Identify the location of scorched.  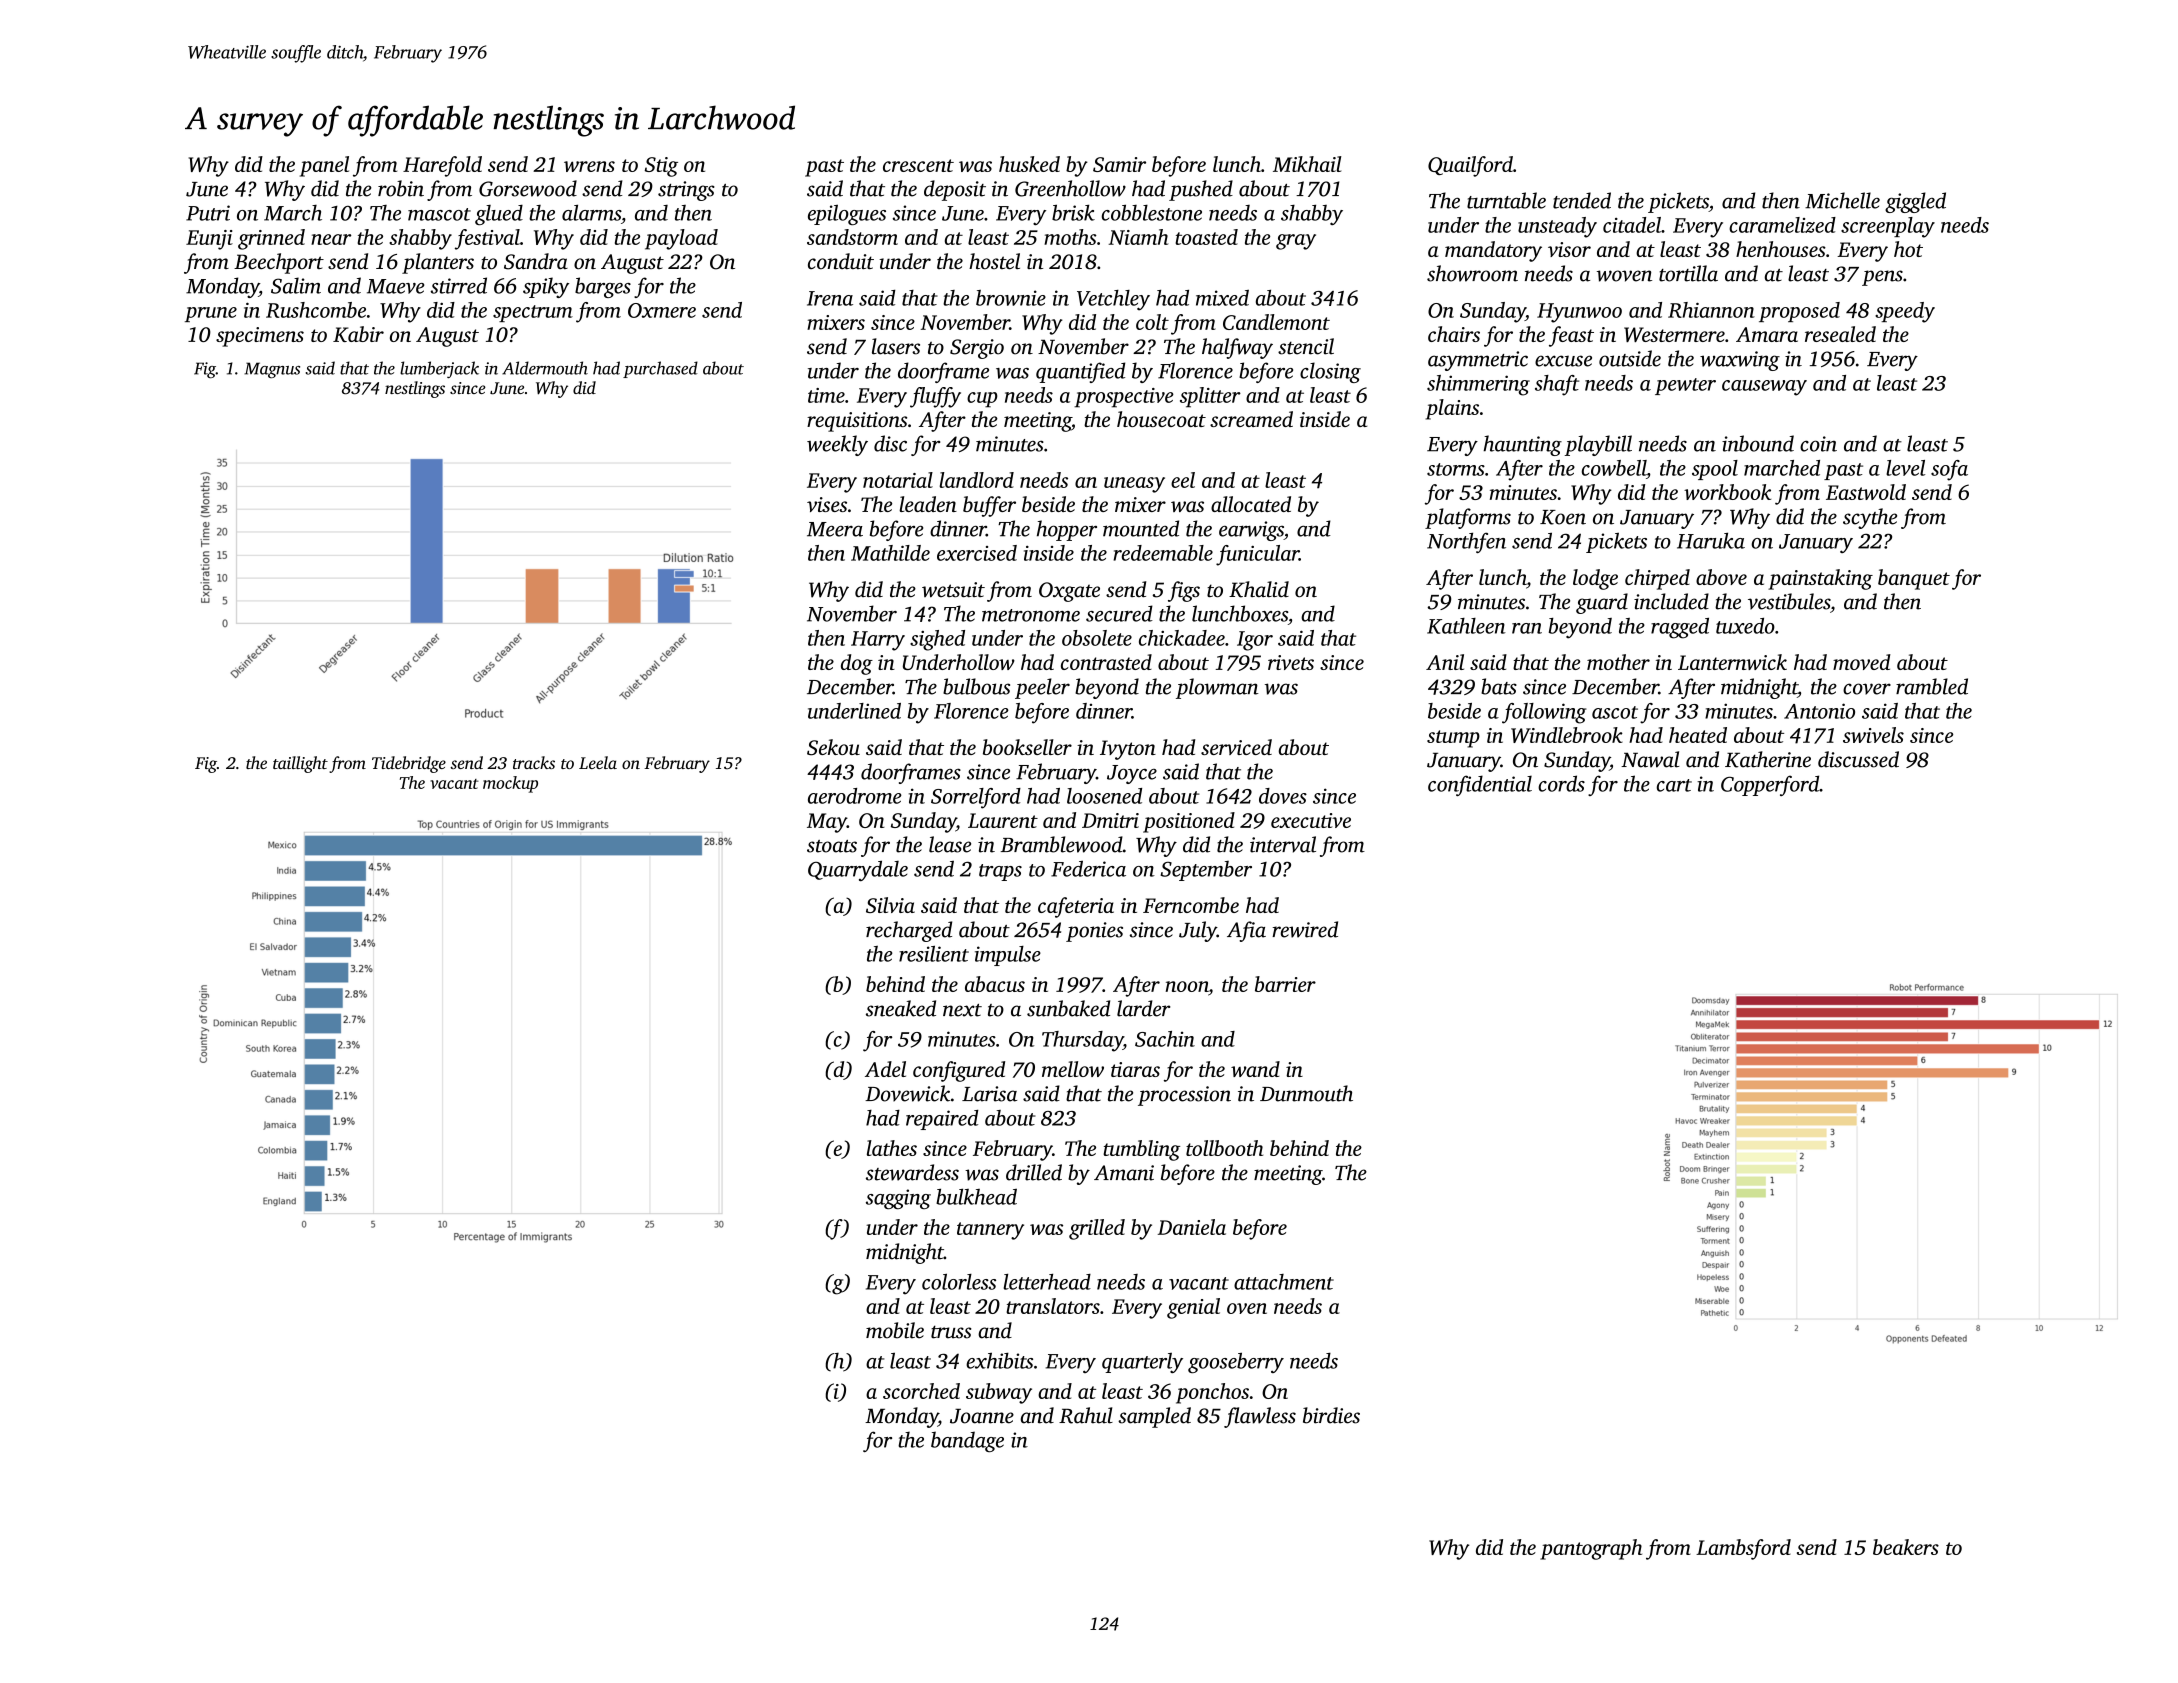
(921, 1391).
